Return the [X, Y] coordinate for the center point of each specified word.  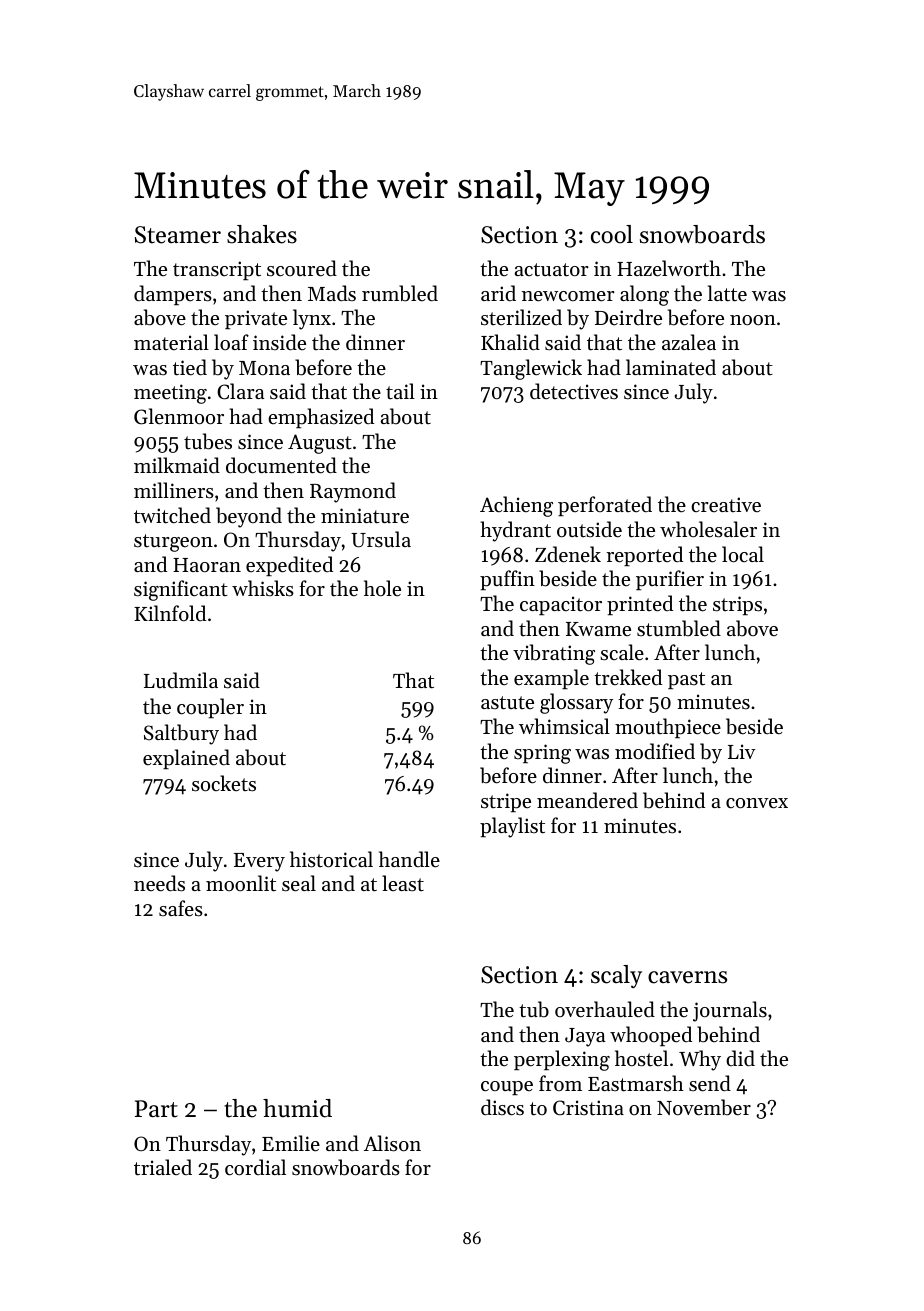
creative [726, 504]
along [644, 295]
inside [279, 342]
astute [507, 703]
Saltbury [181, 734]
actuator [552, 270]
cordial [255, 1167]
